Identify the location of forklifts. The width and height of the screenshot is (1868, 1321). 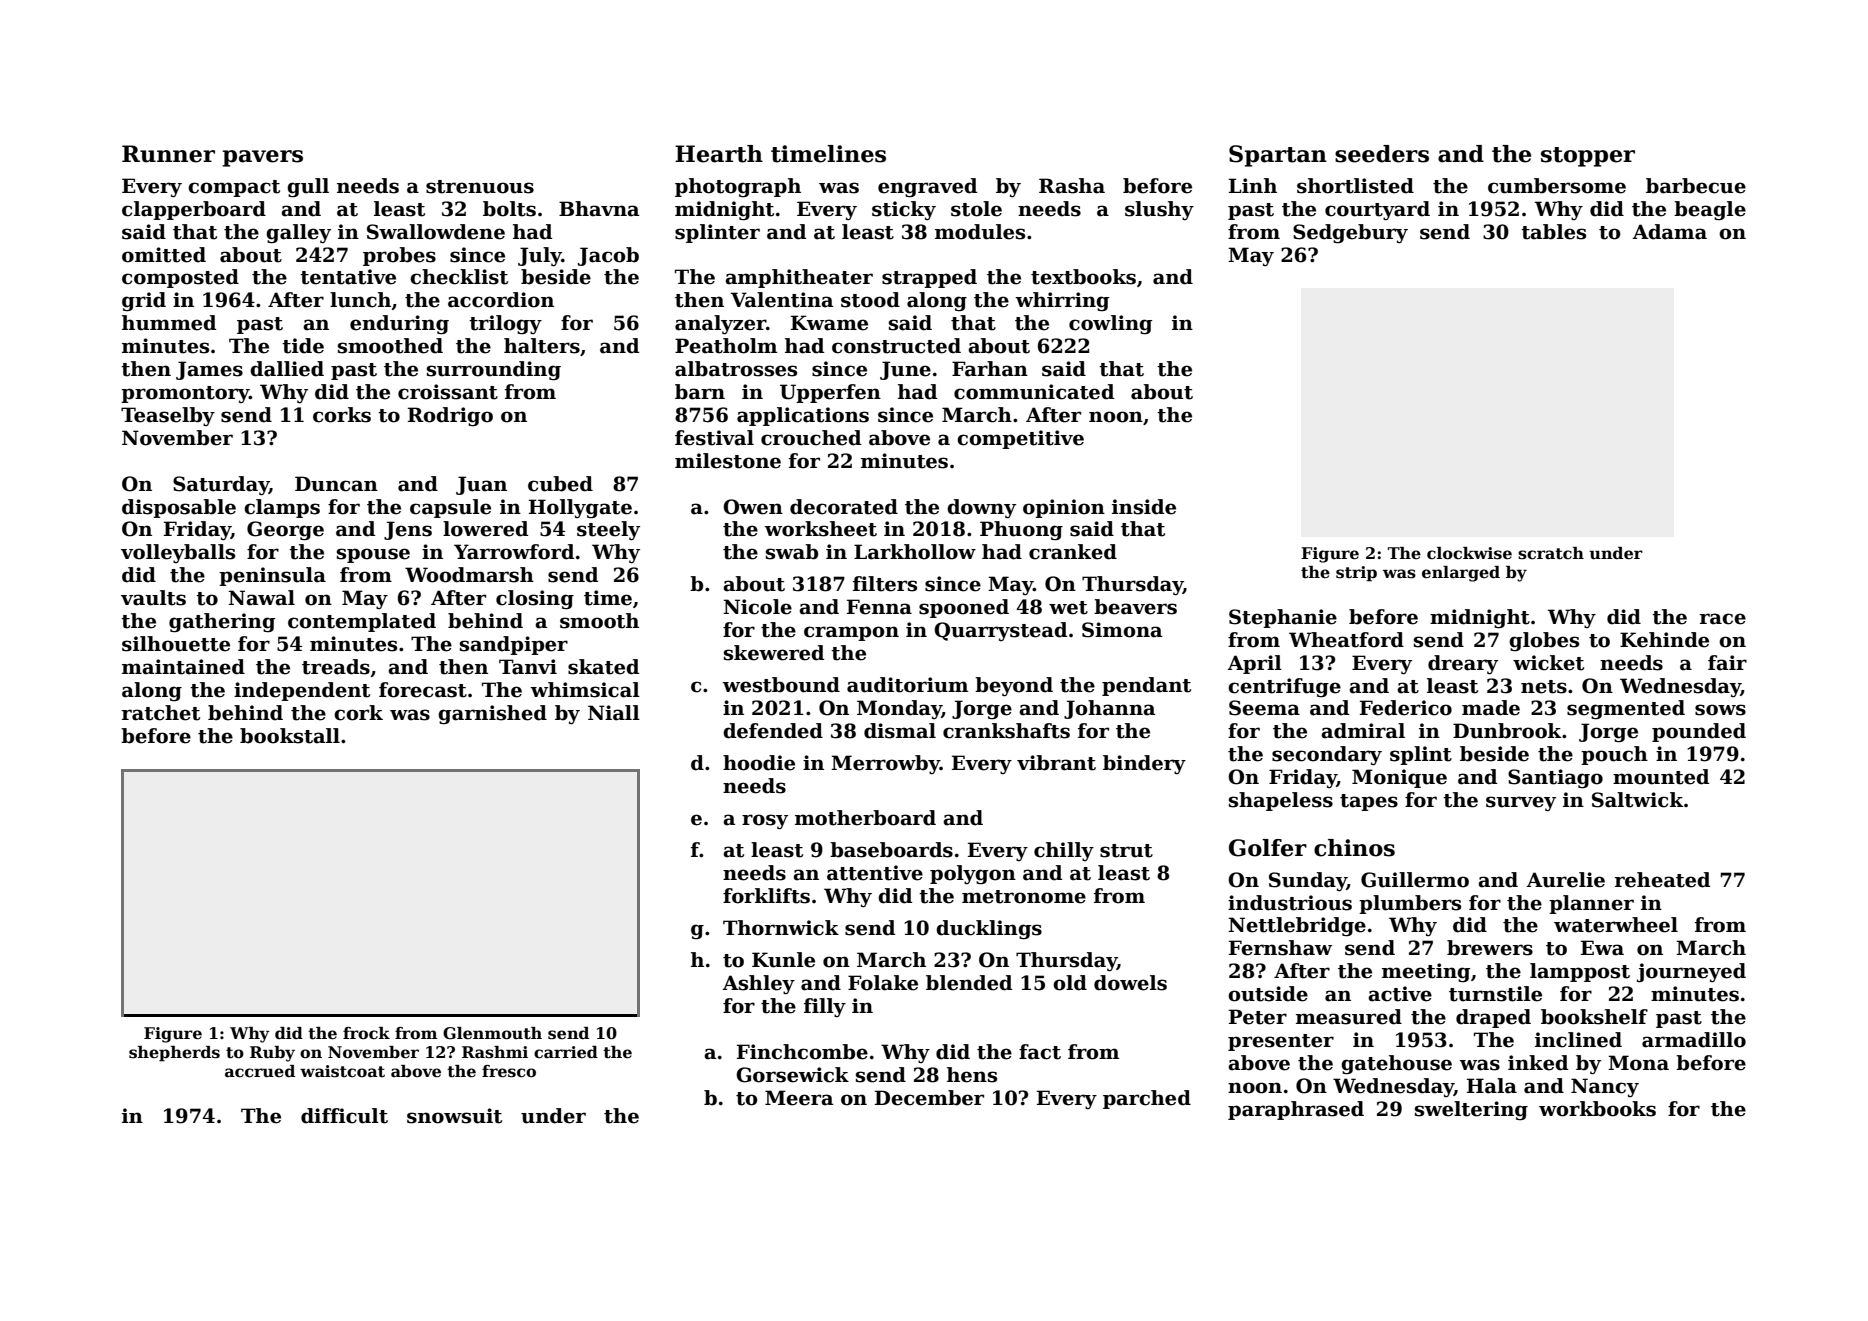
(766, 896).
